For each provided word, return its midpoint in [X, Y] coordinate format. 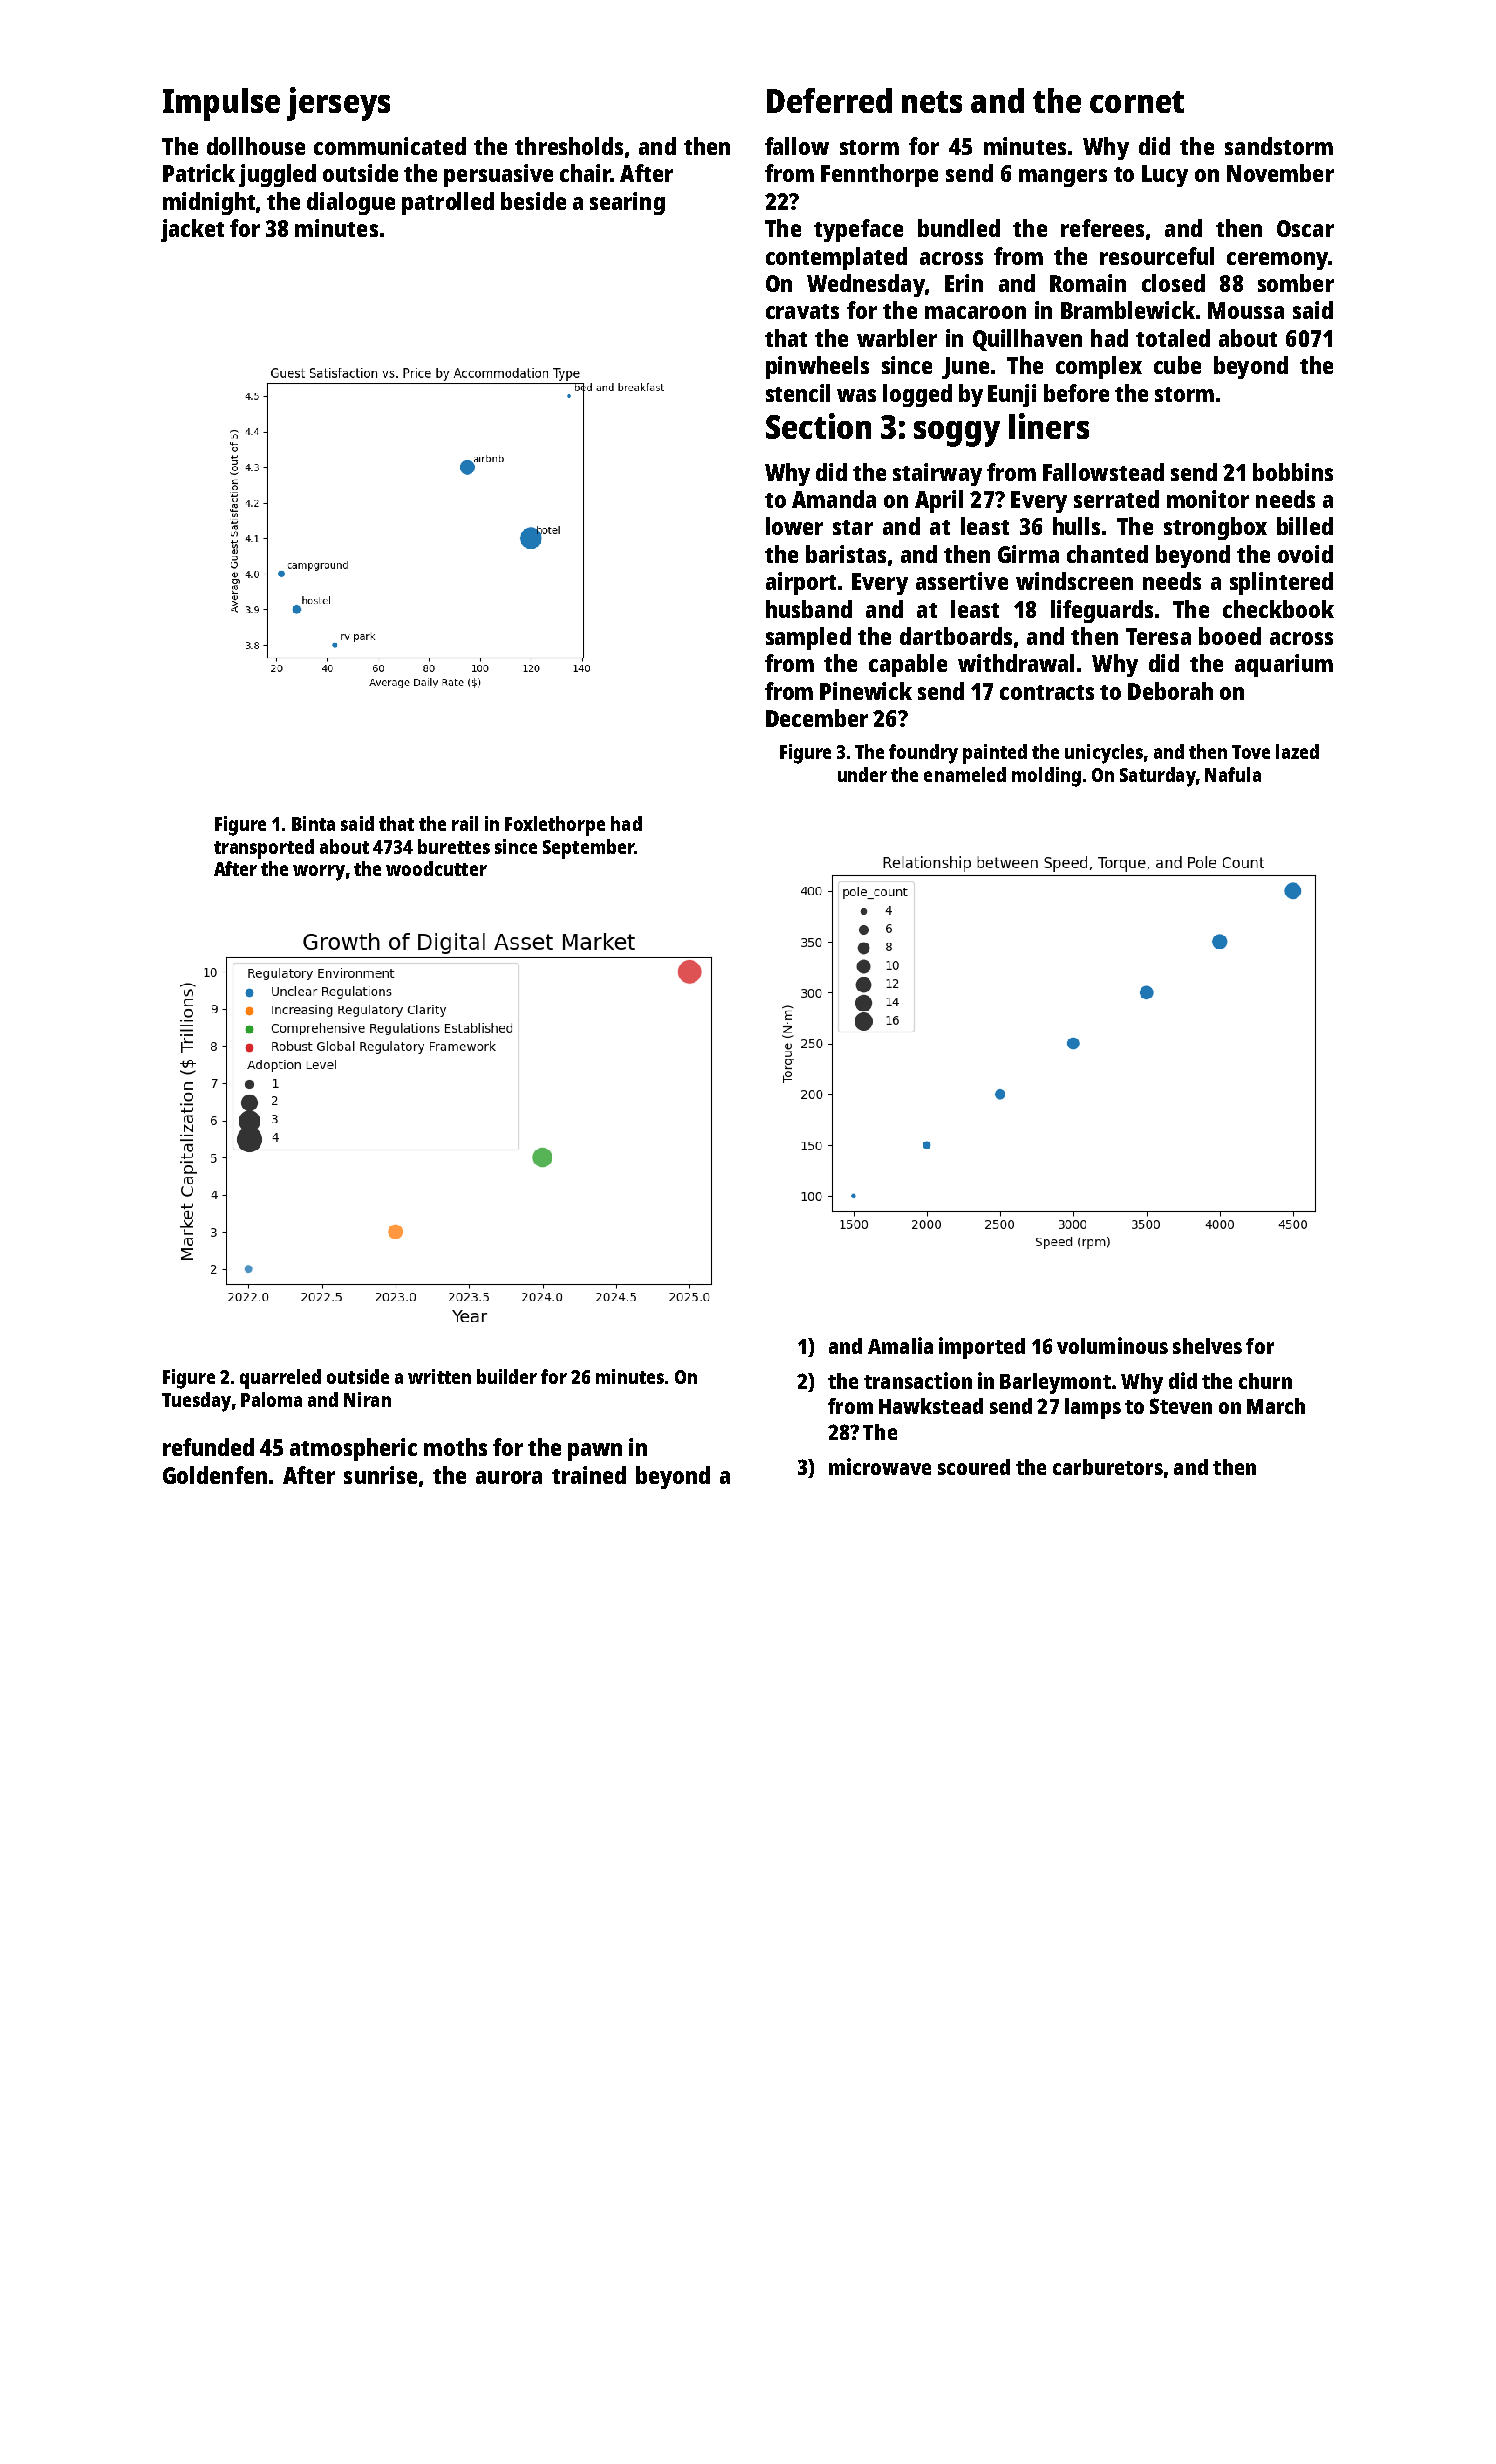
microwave [880, 1466]
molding [1046, 777]
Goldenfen [215, 1475]
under [862, 774]
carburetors [1108, 1467]
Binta [313, 823]
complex [1099, 367]
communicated [390, 146]
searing [627, 203]
